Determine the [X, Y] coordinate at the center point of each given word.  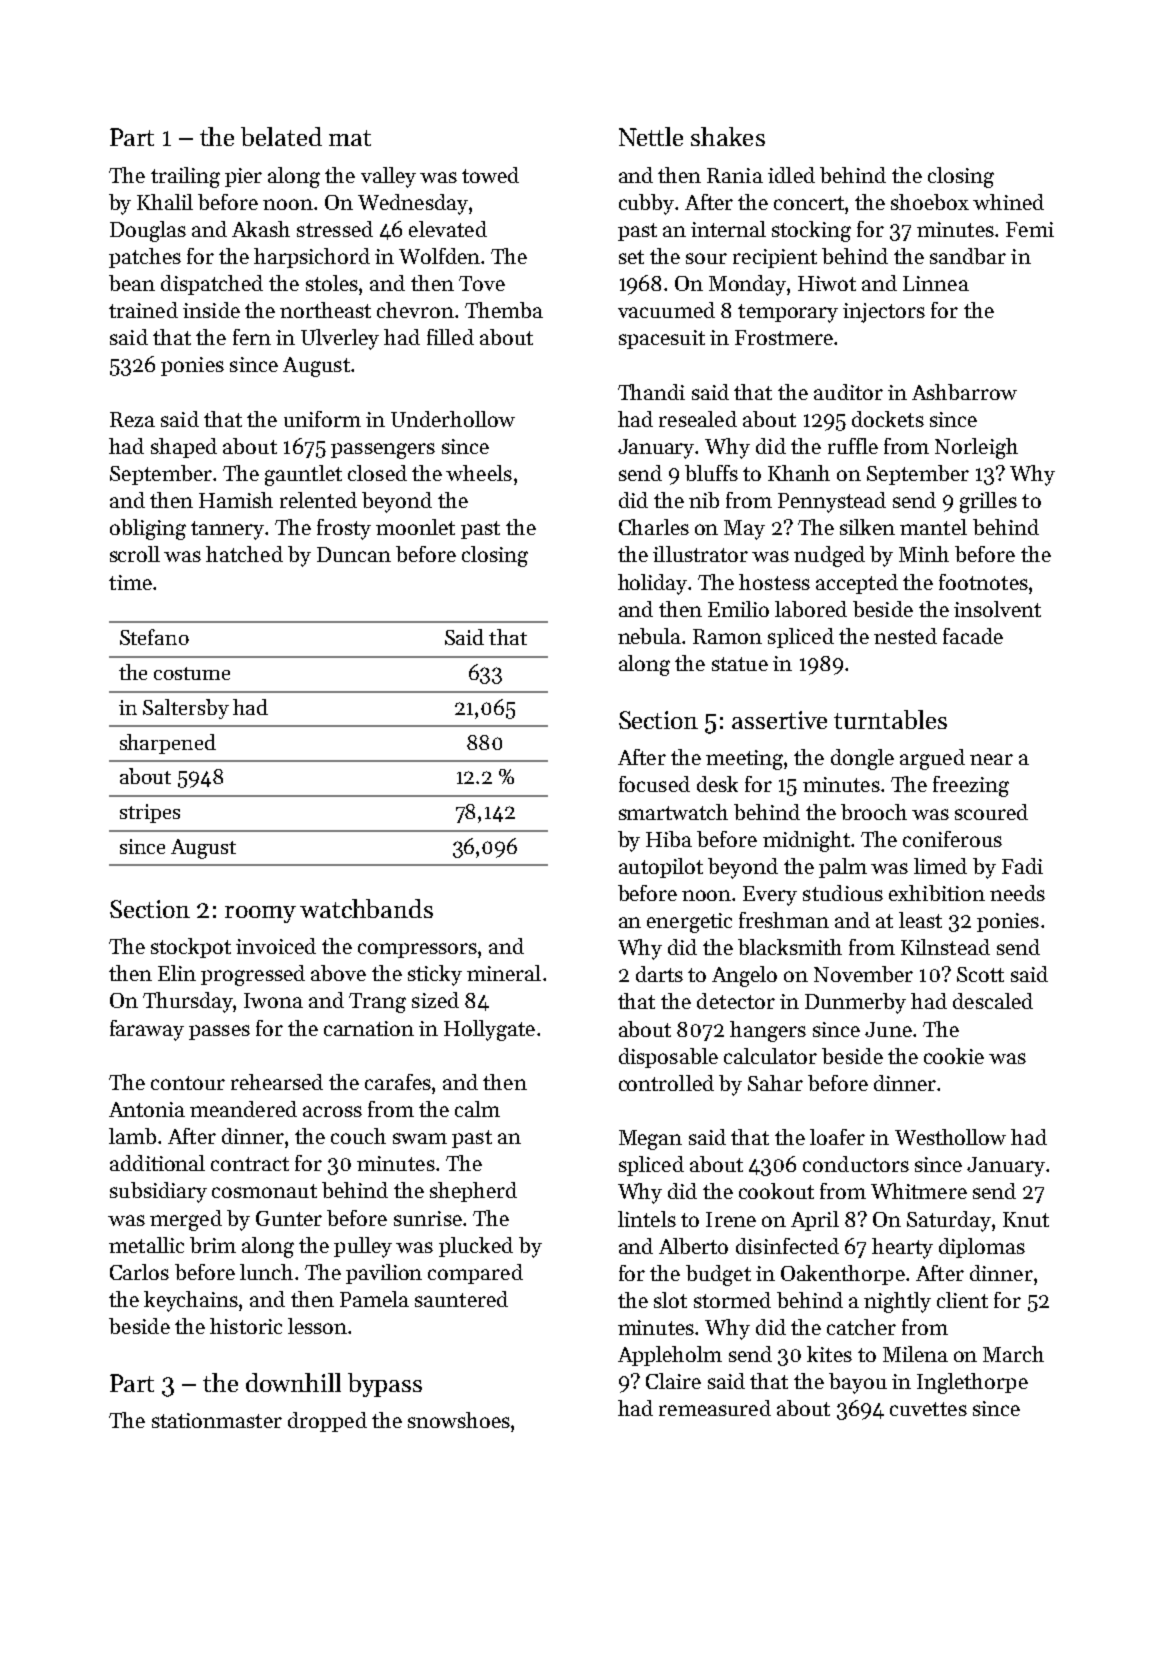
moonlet [415, 527]
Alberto [693, 1246]
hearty [902, 1248]
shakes [728, 136]
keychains [191, 1301]
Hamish [236, 500]
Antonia [147, 1109]
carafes [398, 1082]
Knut [1026, 1219]
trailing [185, 177]
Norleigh [976, 448]
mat [350, 138]
